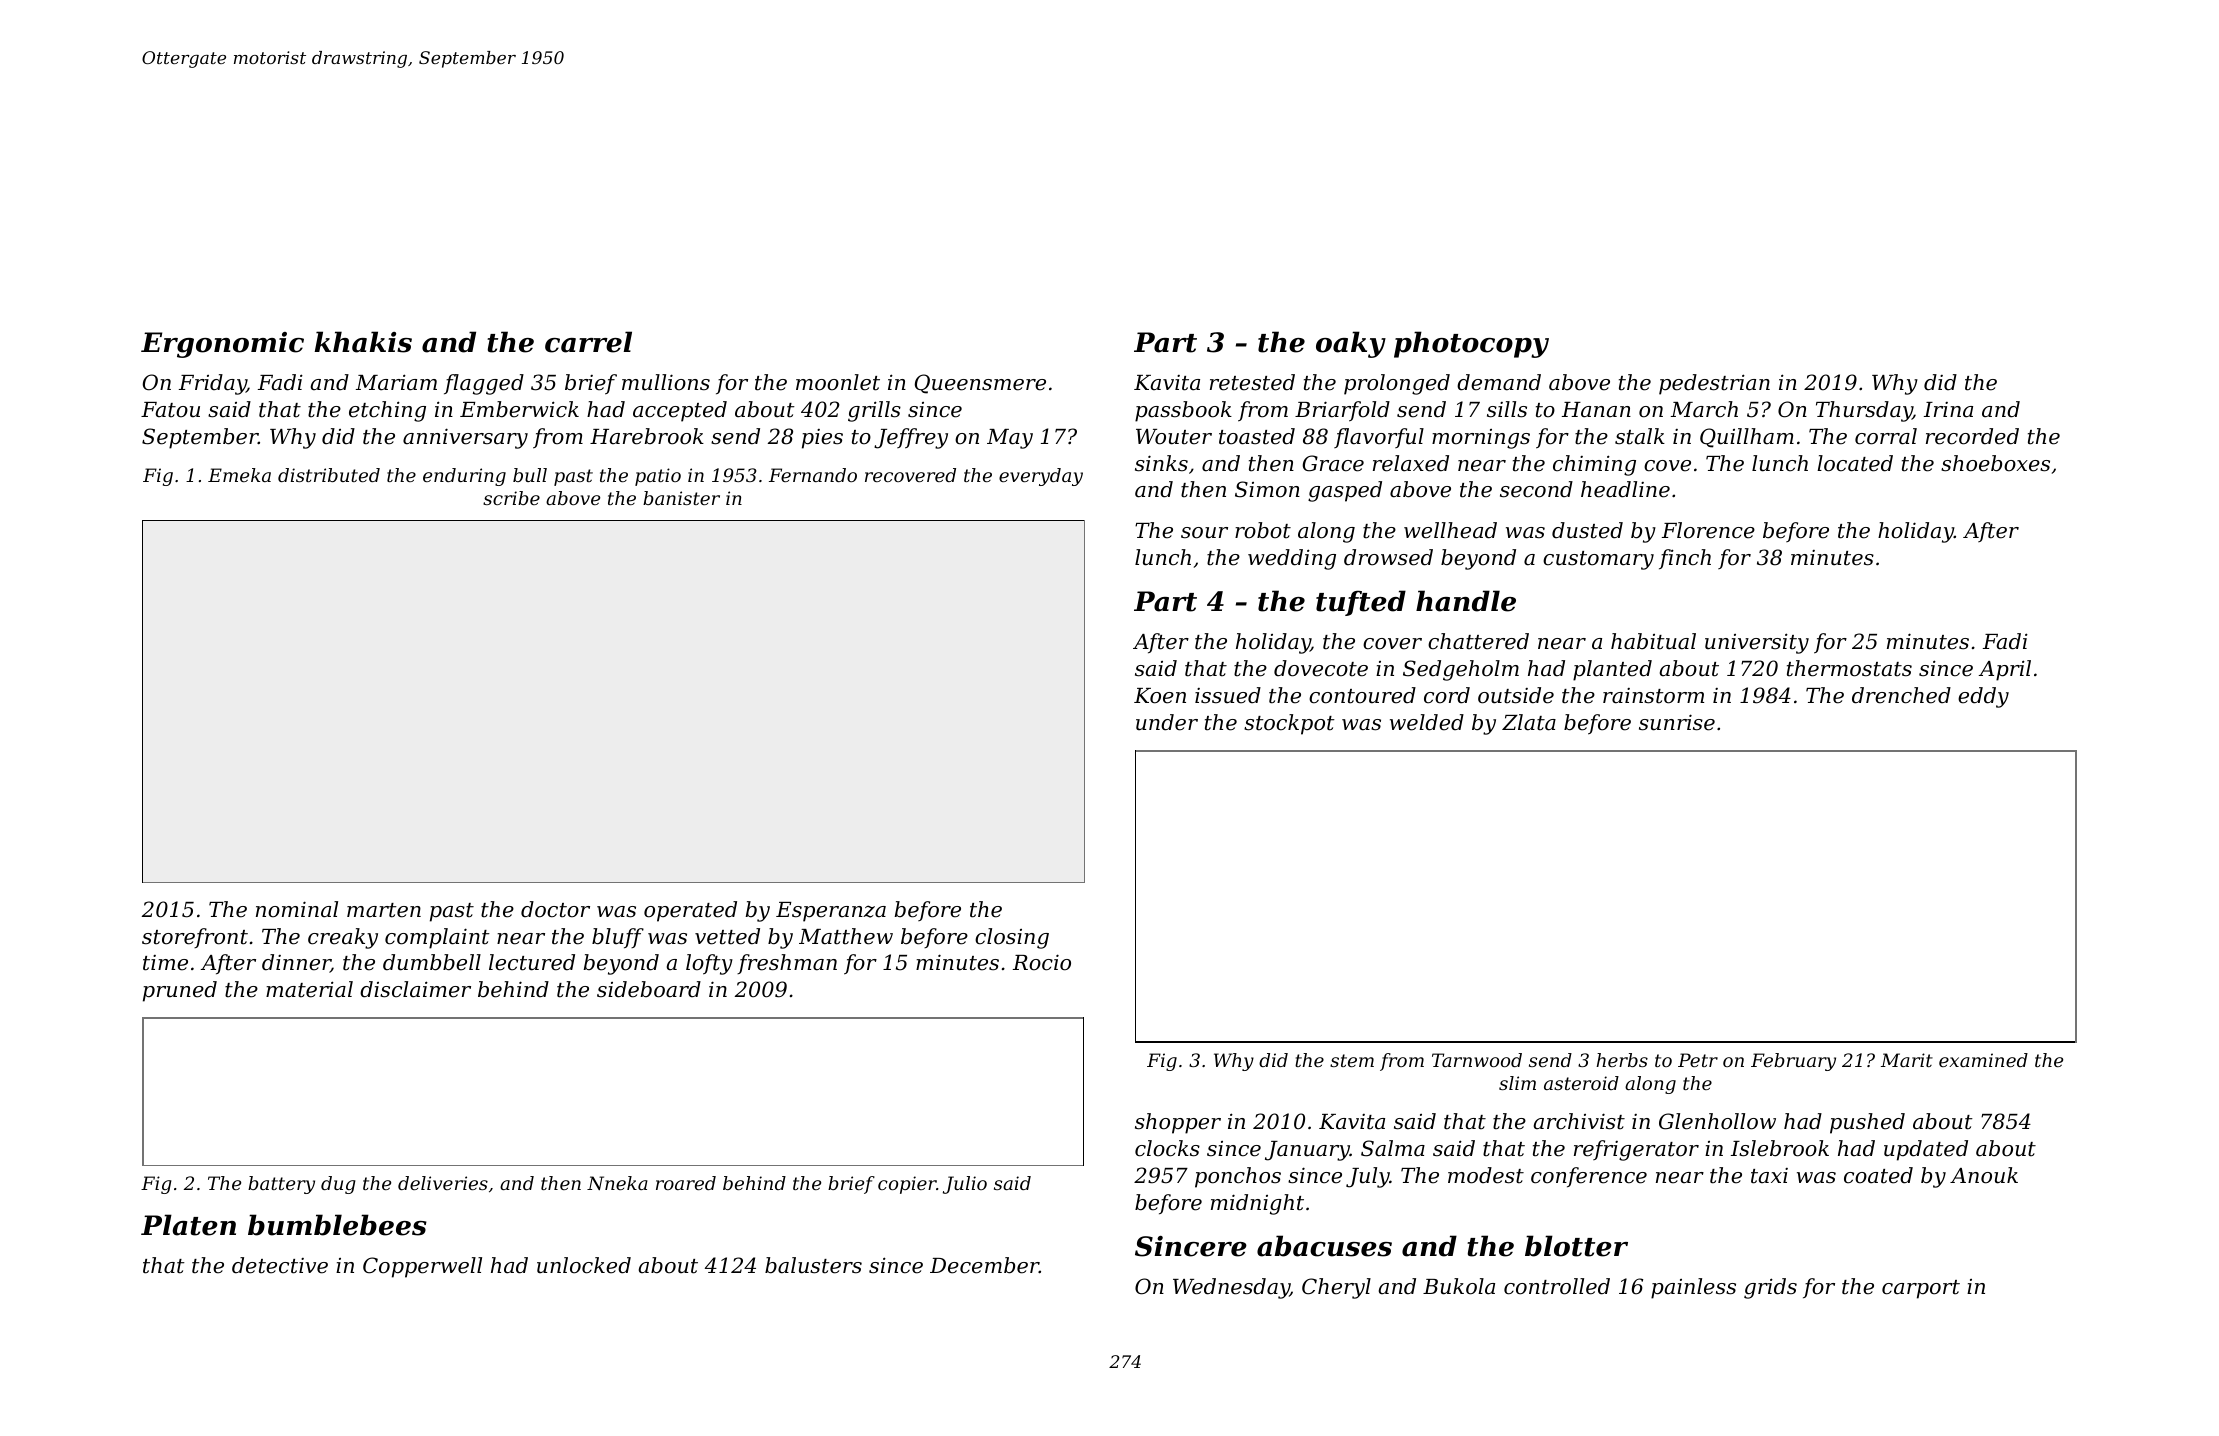  Describe the element at coordinates (1921, 1289) in the image. I see `carport` at that location.
